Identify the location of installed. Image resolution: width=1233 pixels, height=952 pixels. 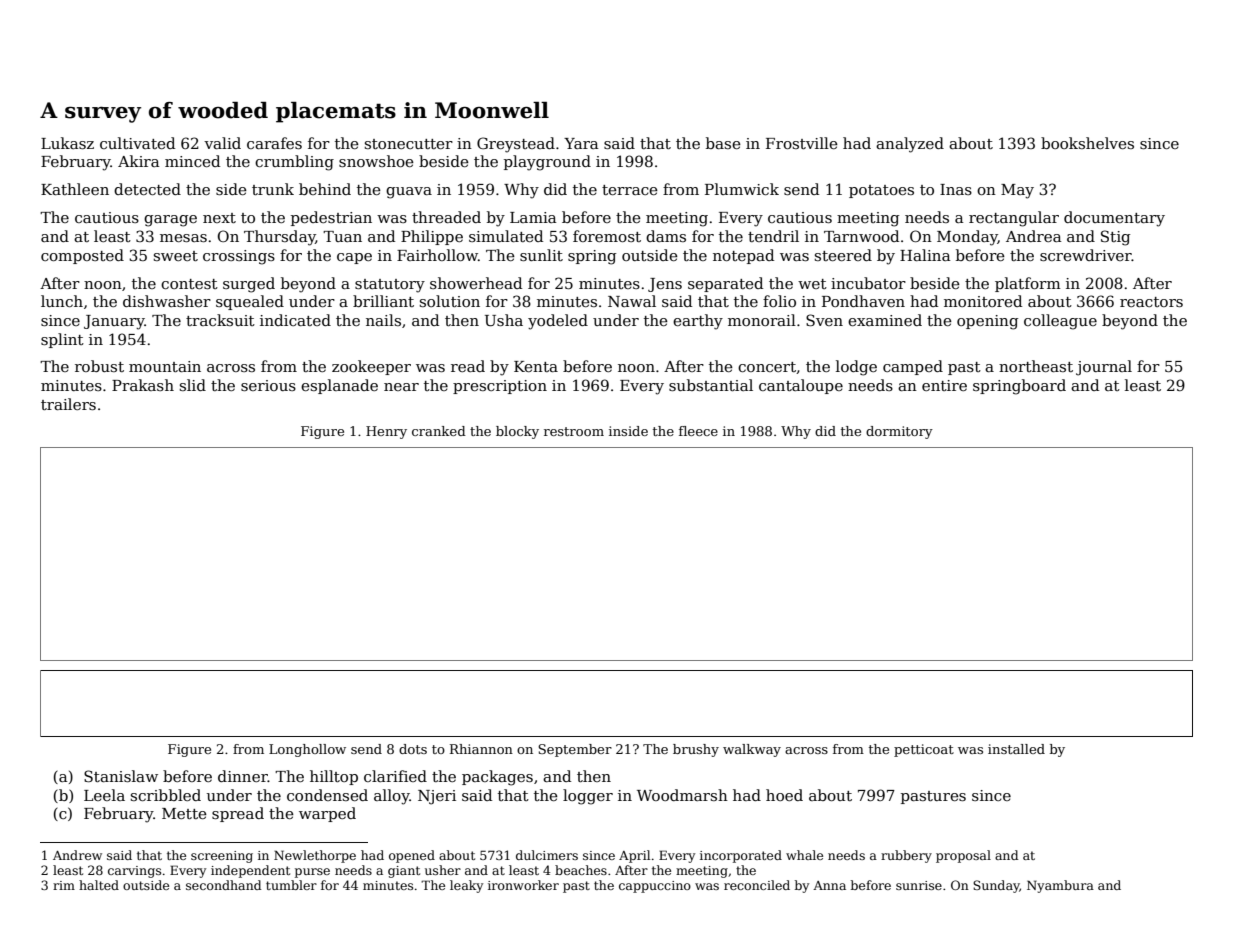
(1016, 749).
